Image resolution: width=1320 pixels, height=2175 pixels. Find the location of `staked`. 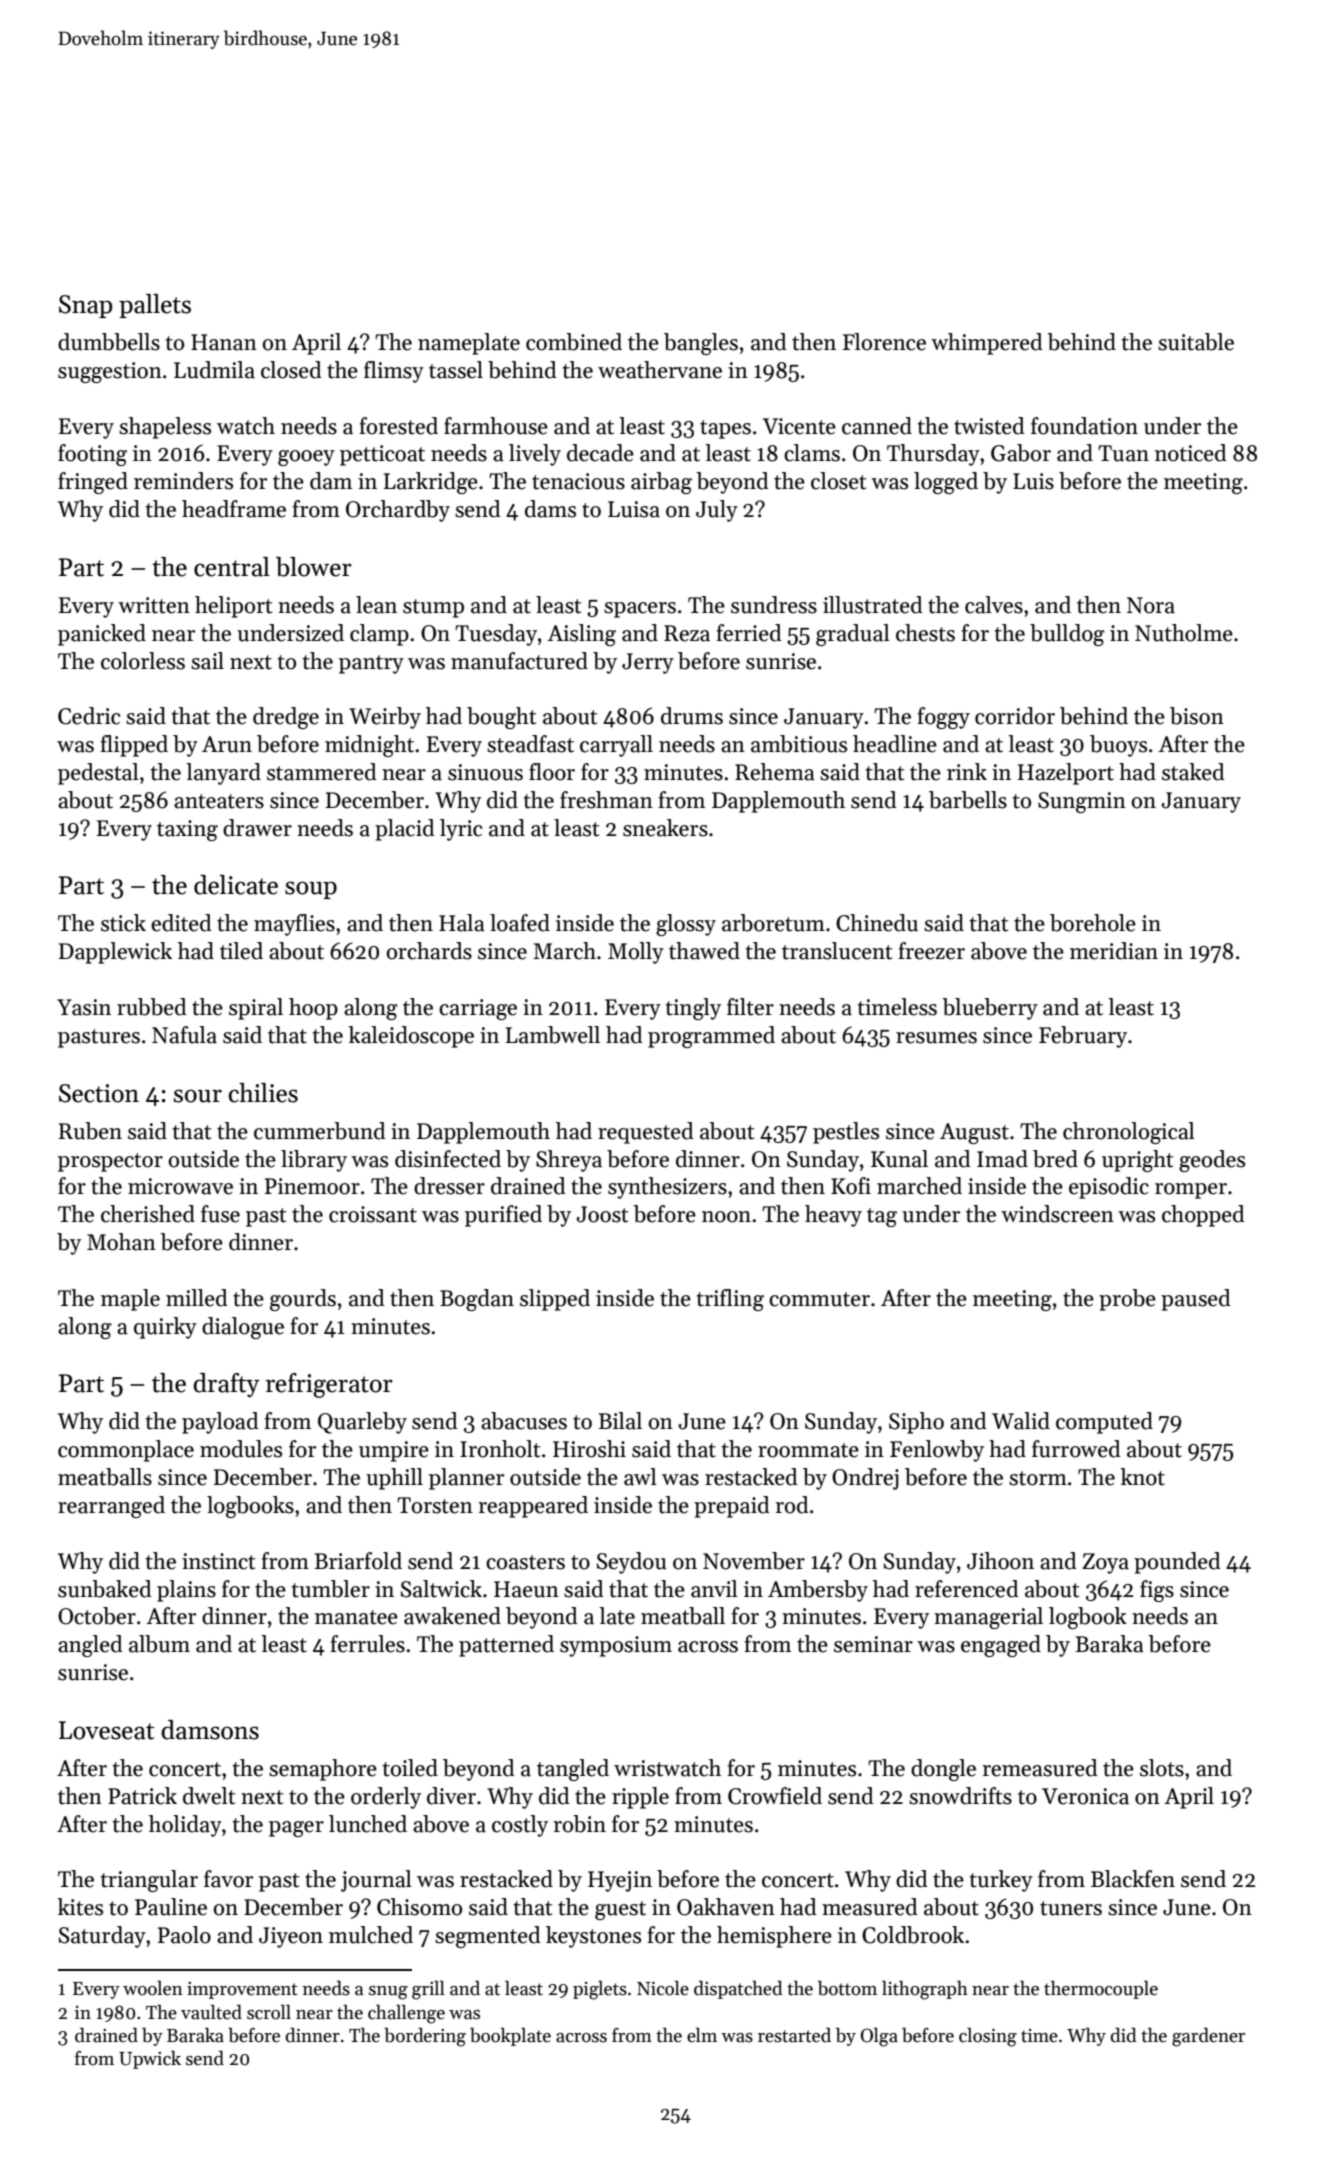

staked is located at coordinates (1193, 772).
